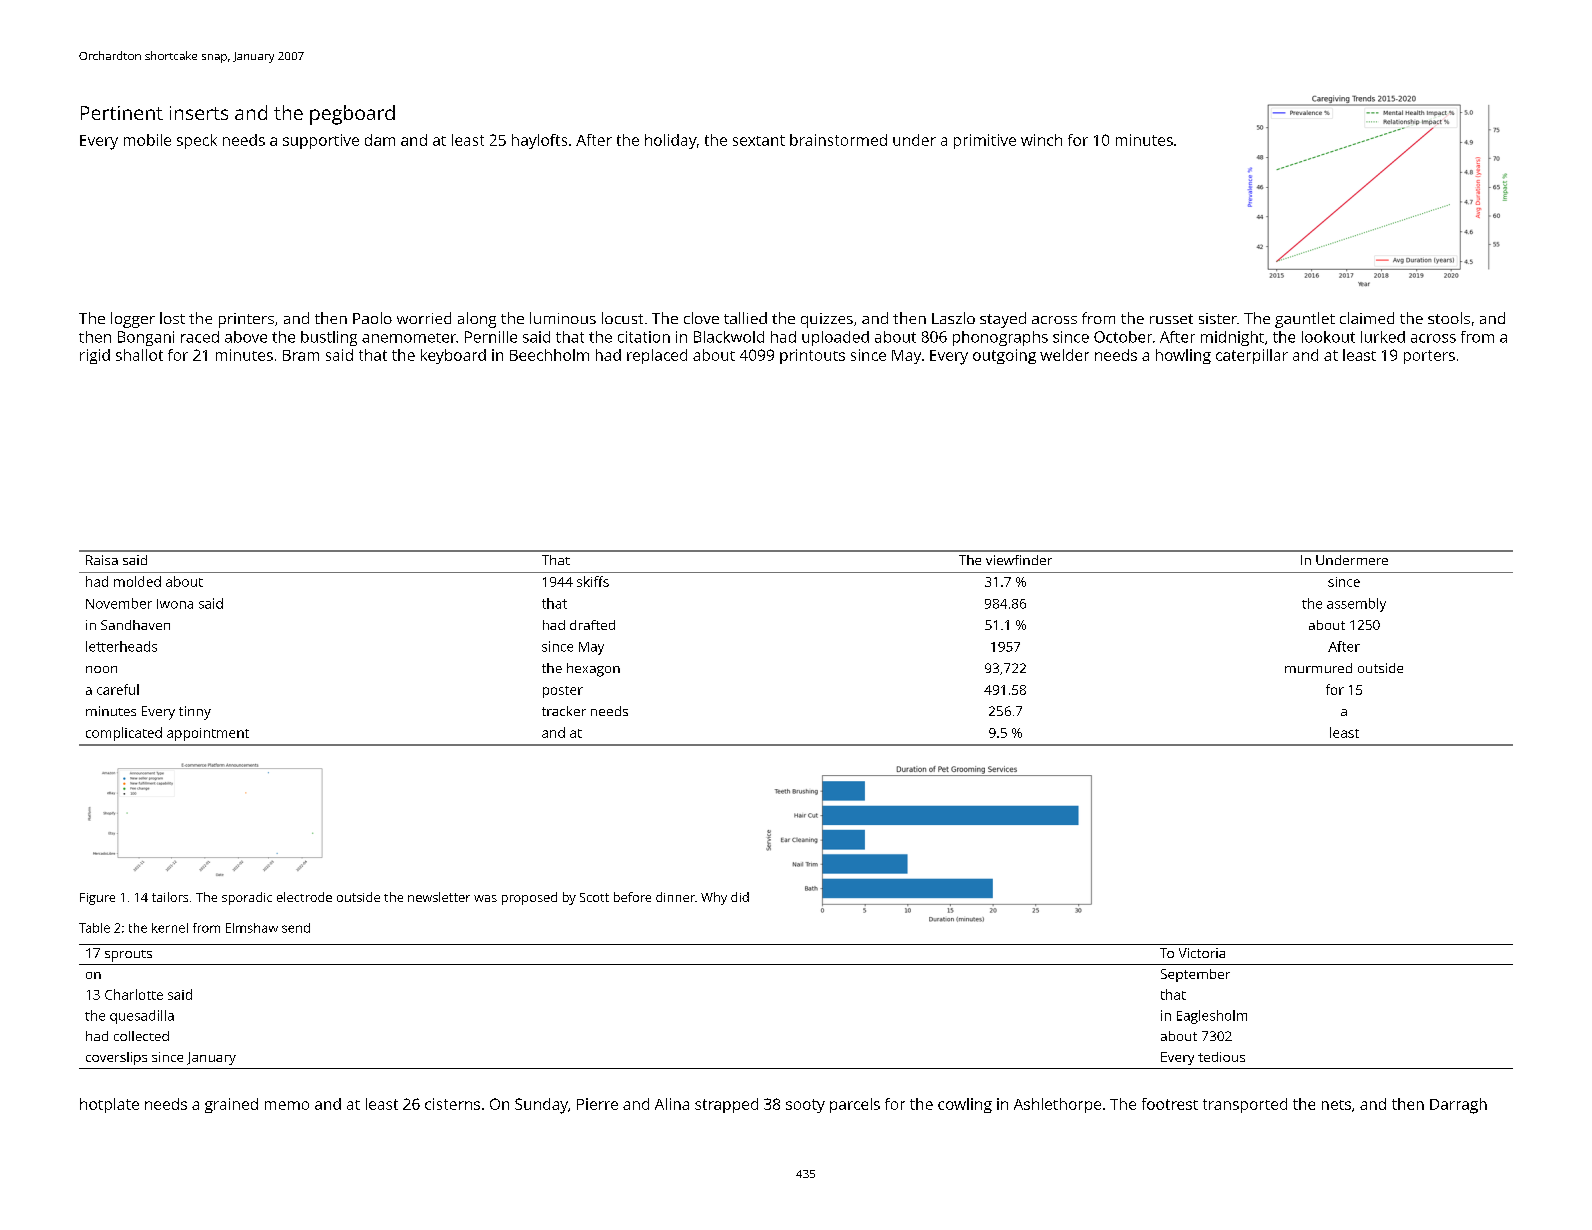 This screenshot has width=1592, height=1230. Describe the element at coordinates (594, 897) in the screenshot. I see `Scott` at that location.
